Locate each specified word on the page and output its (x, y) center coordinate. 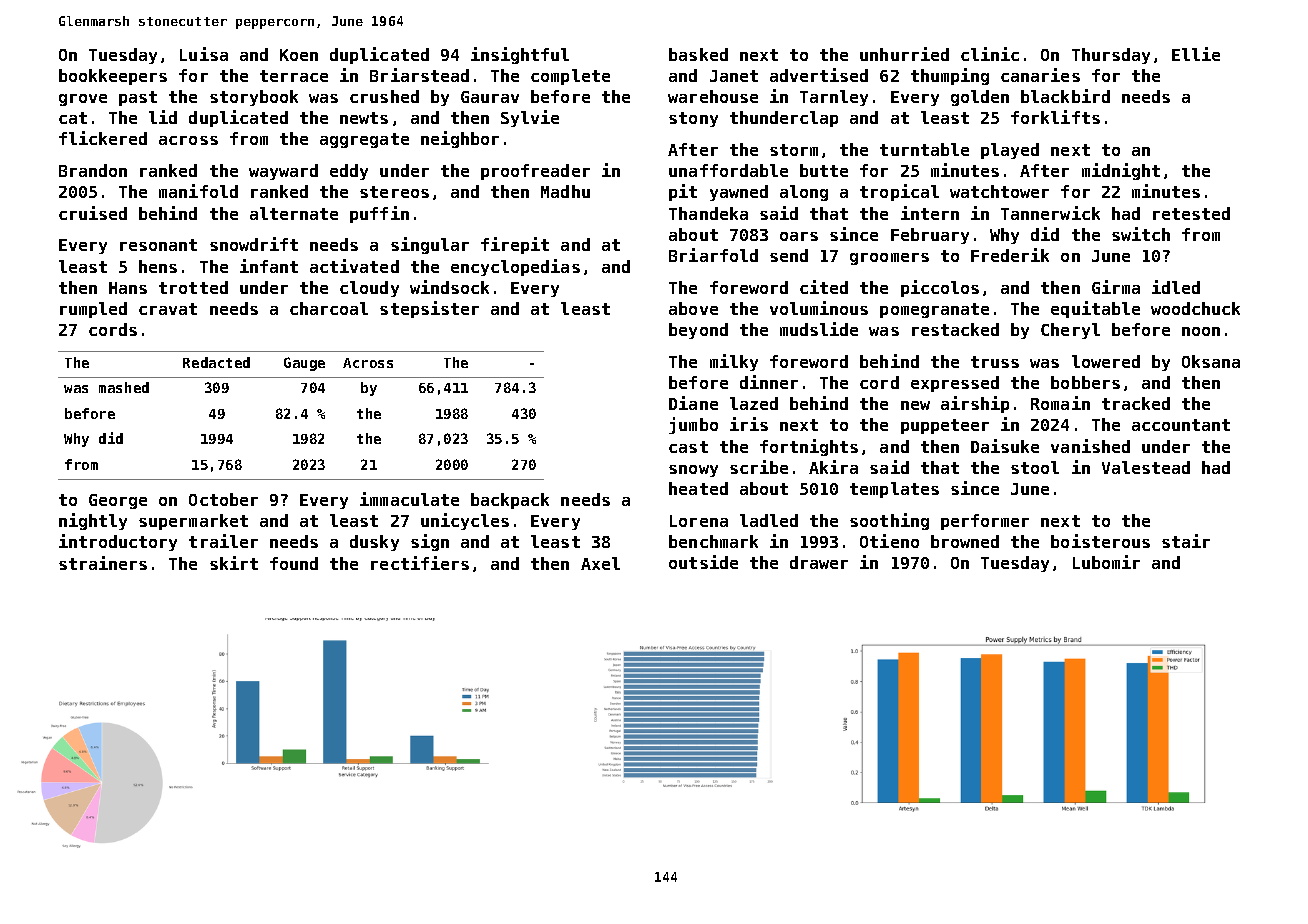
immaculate (409, 499)
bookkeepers (113, 77)
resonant (158, 245)
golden (980, 98)
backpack (510, 501)
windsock (449, 287)
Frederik (1010, 255)
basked (698, 54)
